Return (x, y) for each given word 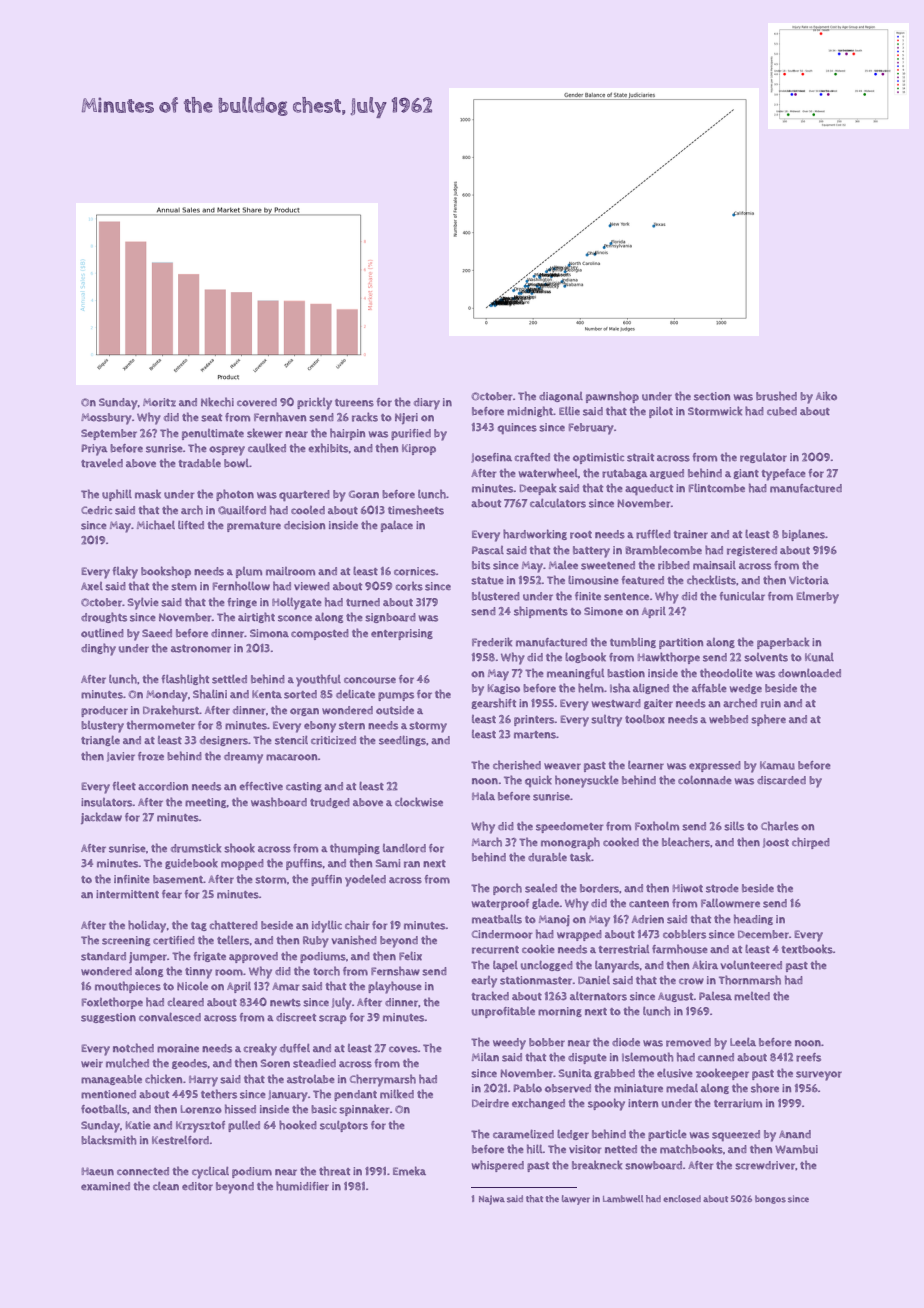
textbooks (807, 949)
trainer (691, 534)
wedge (746, 689)
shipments (541, 612)
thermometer (161, 725)
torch (326, 971)
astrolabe (311, 1079)
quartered (304, 495)
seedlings (402, 740)
